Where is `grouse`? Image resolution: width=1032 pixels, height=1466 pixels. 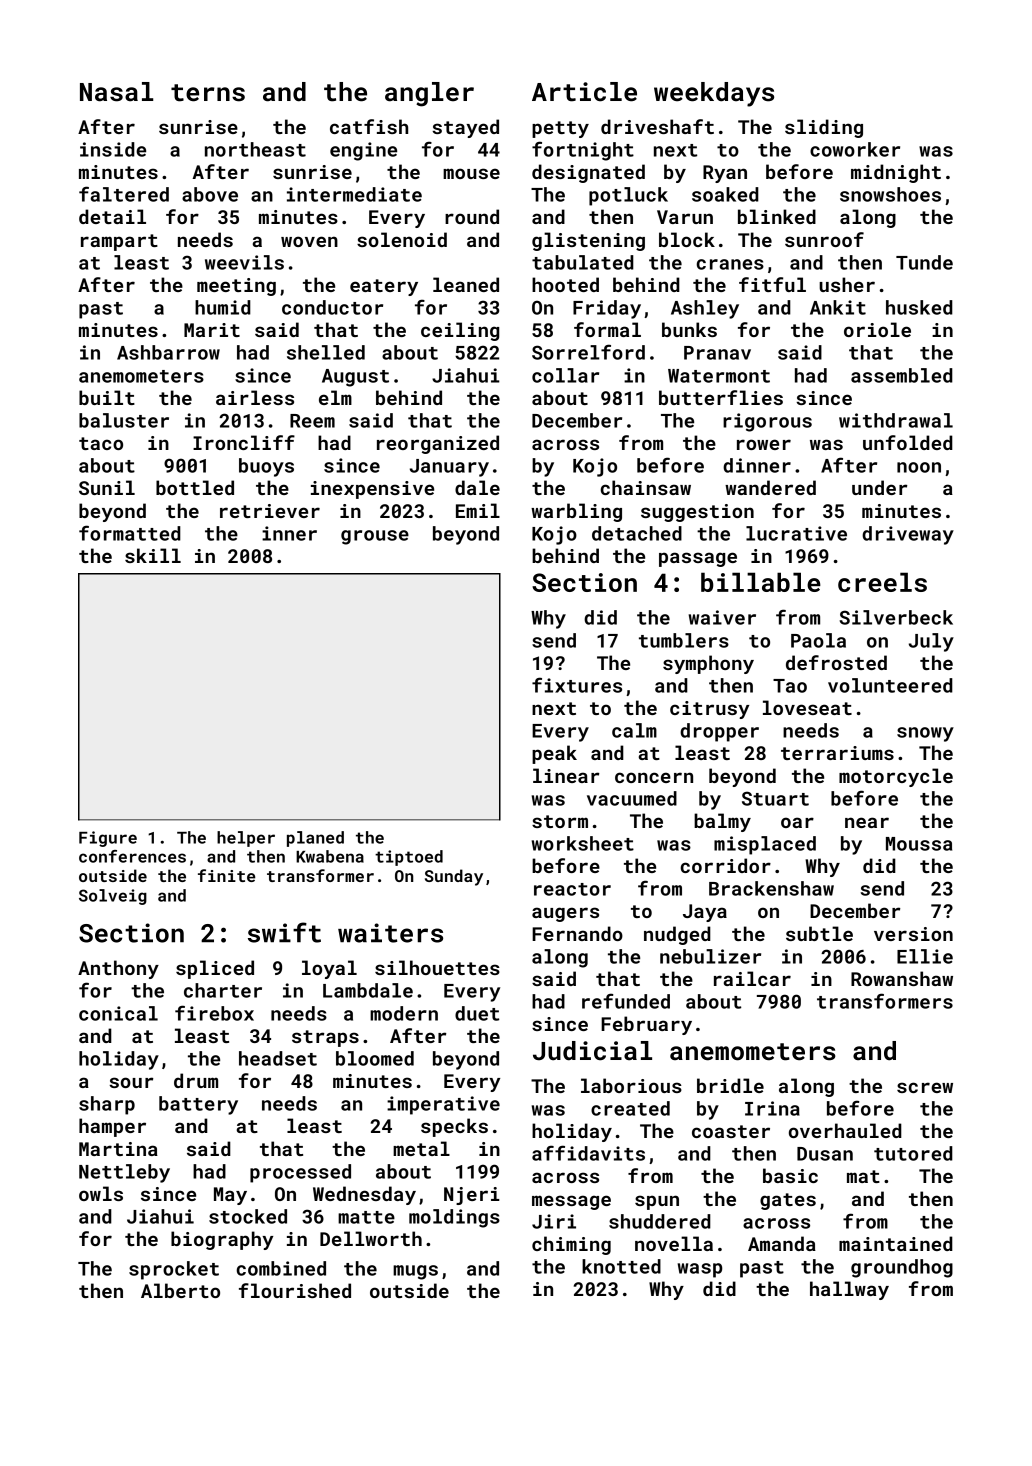 grouse is located at coordinates (375, 537).
